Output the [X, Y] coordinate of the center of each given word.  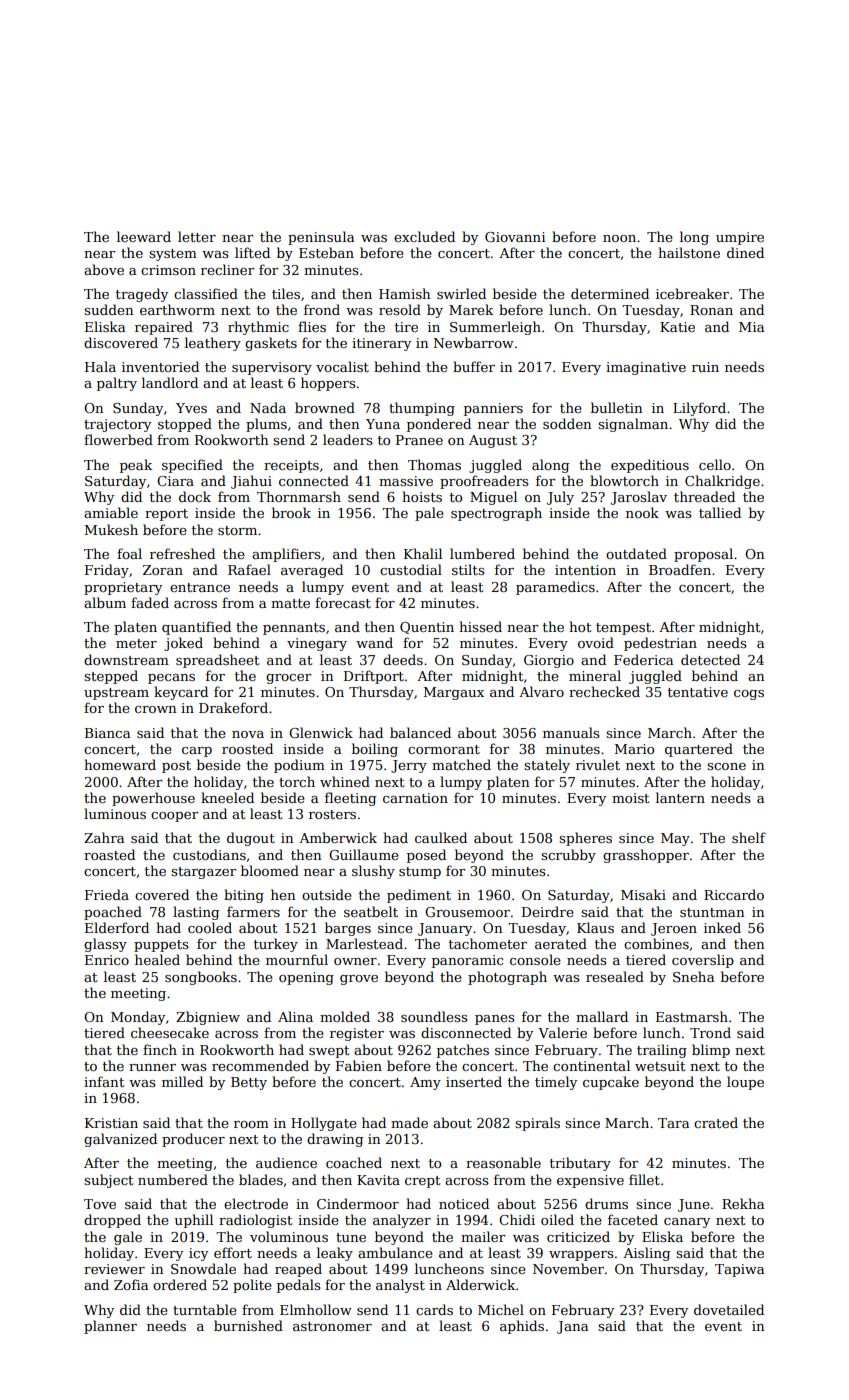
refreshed [182, 553]
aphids [522, 1327]
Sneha [694, 976]
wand [374, 642]
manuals [571, 732]
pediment [419, 896]
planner [110, 1327]
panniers [493, 409]
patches [463, 1051]
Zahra [104, 837]
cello [715, 464]
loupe [745, 1083]
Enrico [107, 960]
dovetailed [729, 1309]
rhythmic [258, 328]
